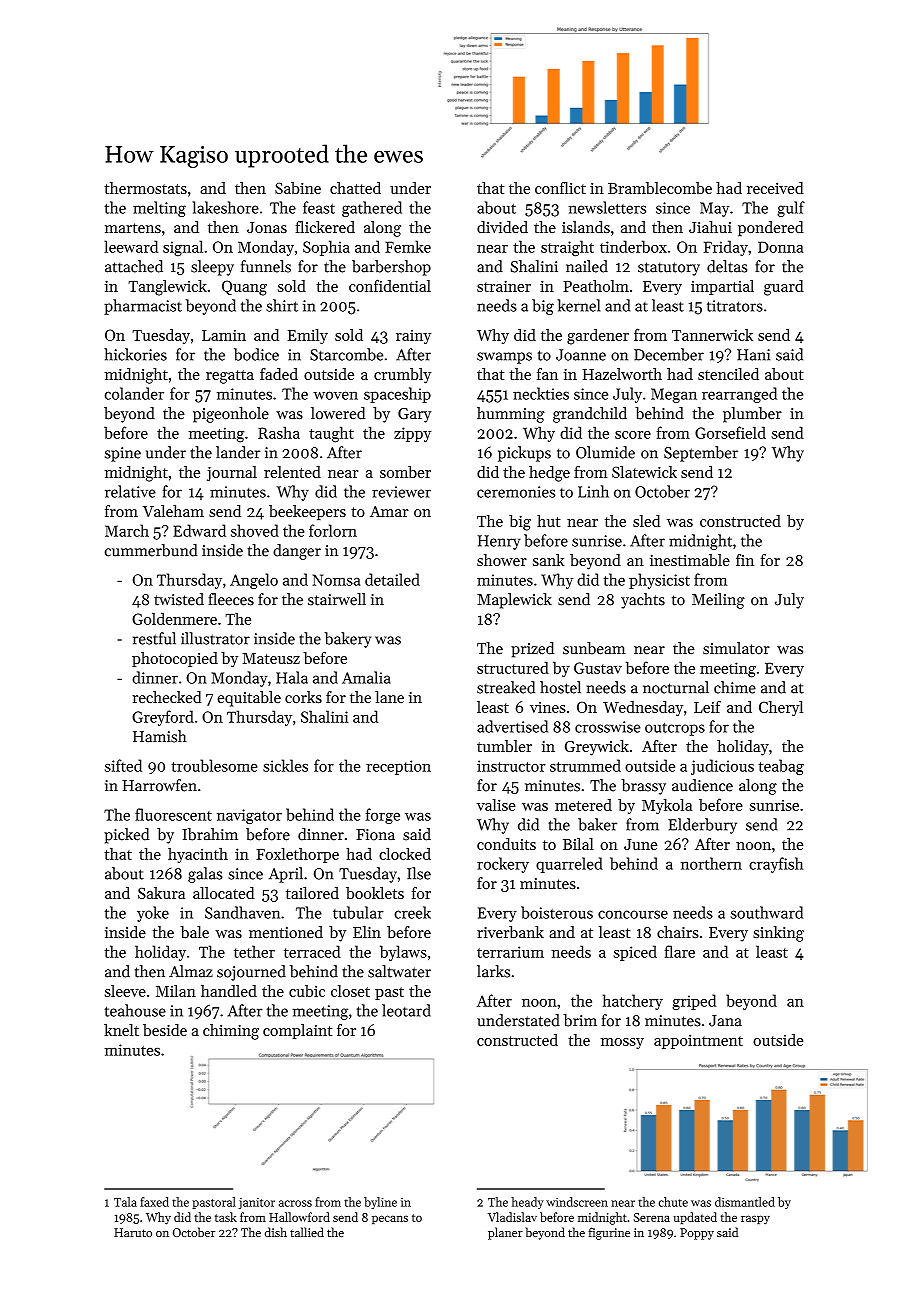 This image has height=1316, width=908. I want to click on relative, so click(130, 491).
